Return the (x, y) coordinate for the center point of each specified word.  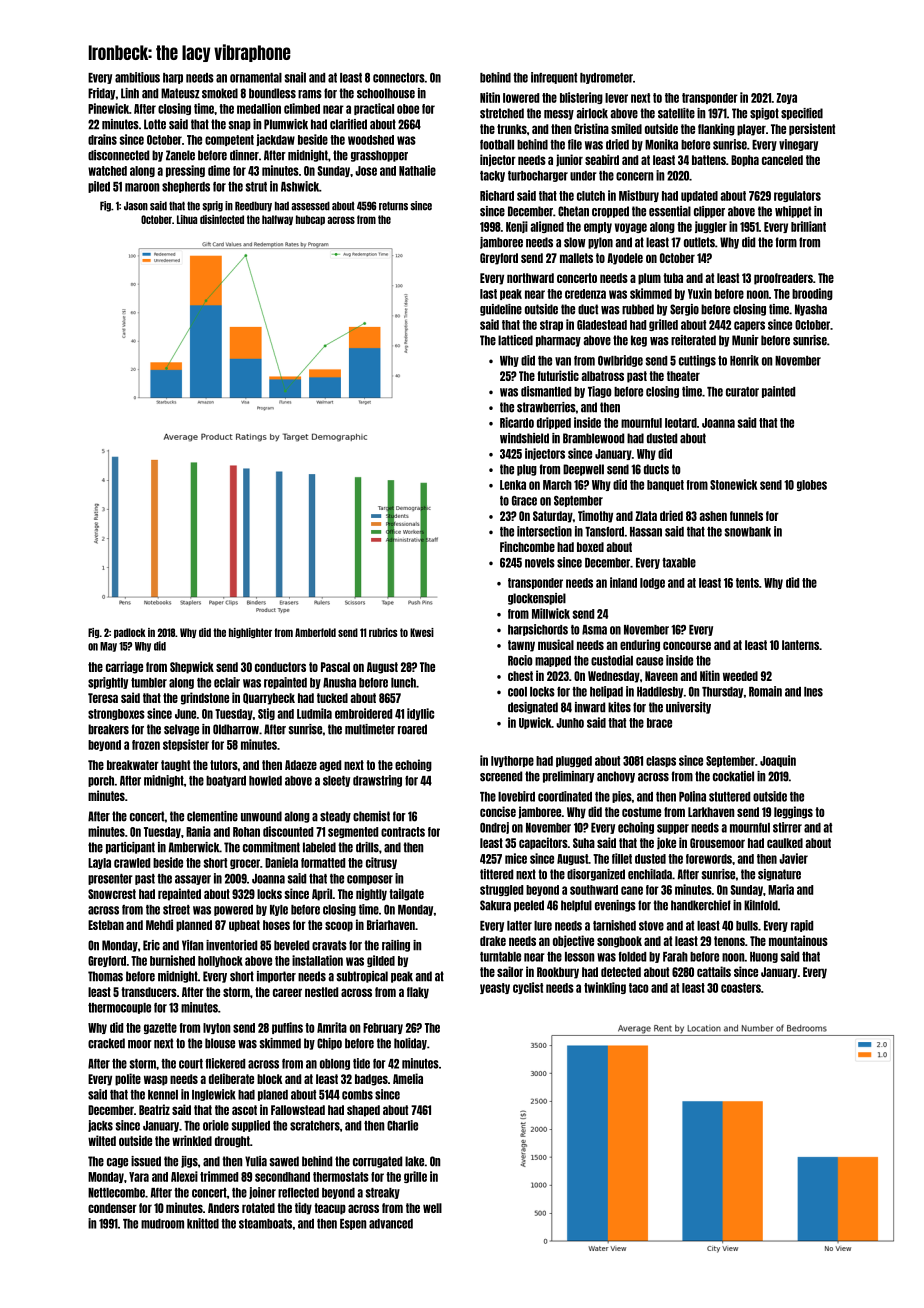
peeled (529, 906)
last (488, 294)
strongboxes (116, 714)
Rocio (520, 660)
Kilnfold (761, 905)
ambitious (137, 77)
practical (374, 109)
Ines (813, 692)
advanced (391, 1224)
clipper (709, 212)
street (176, 910)
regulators (797, 196)
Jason (136, 206)
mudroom (162, 1224)
